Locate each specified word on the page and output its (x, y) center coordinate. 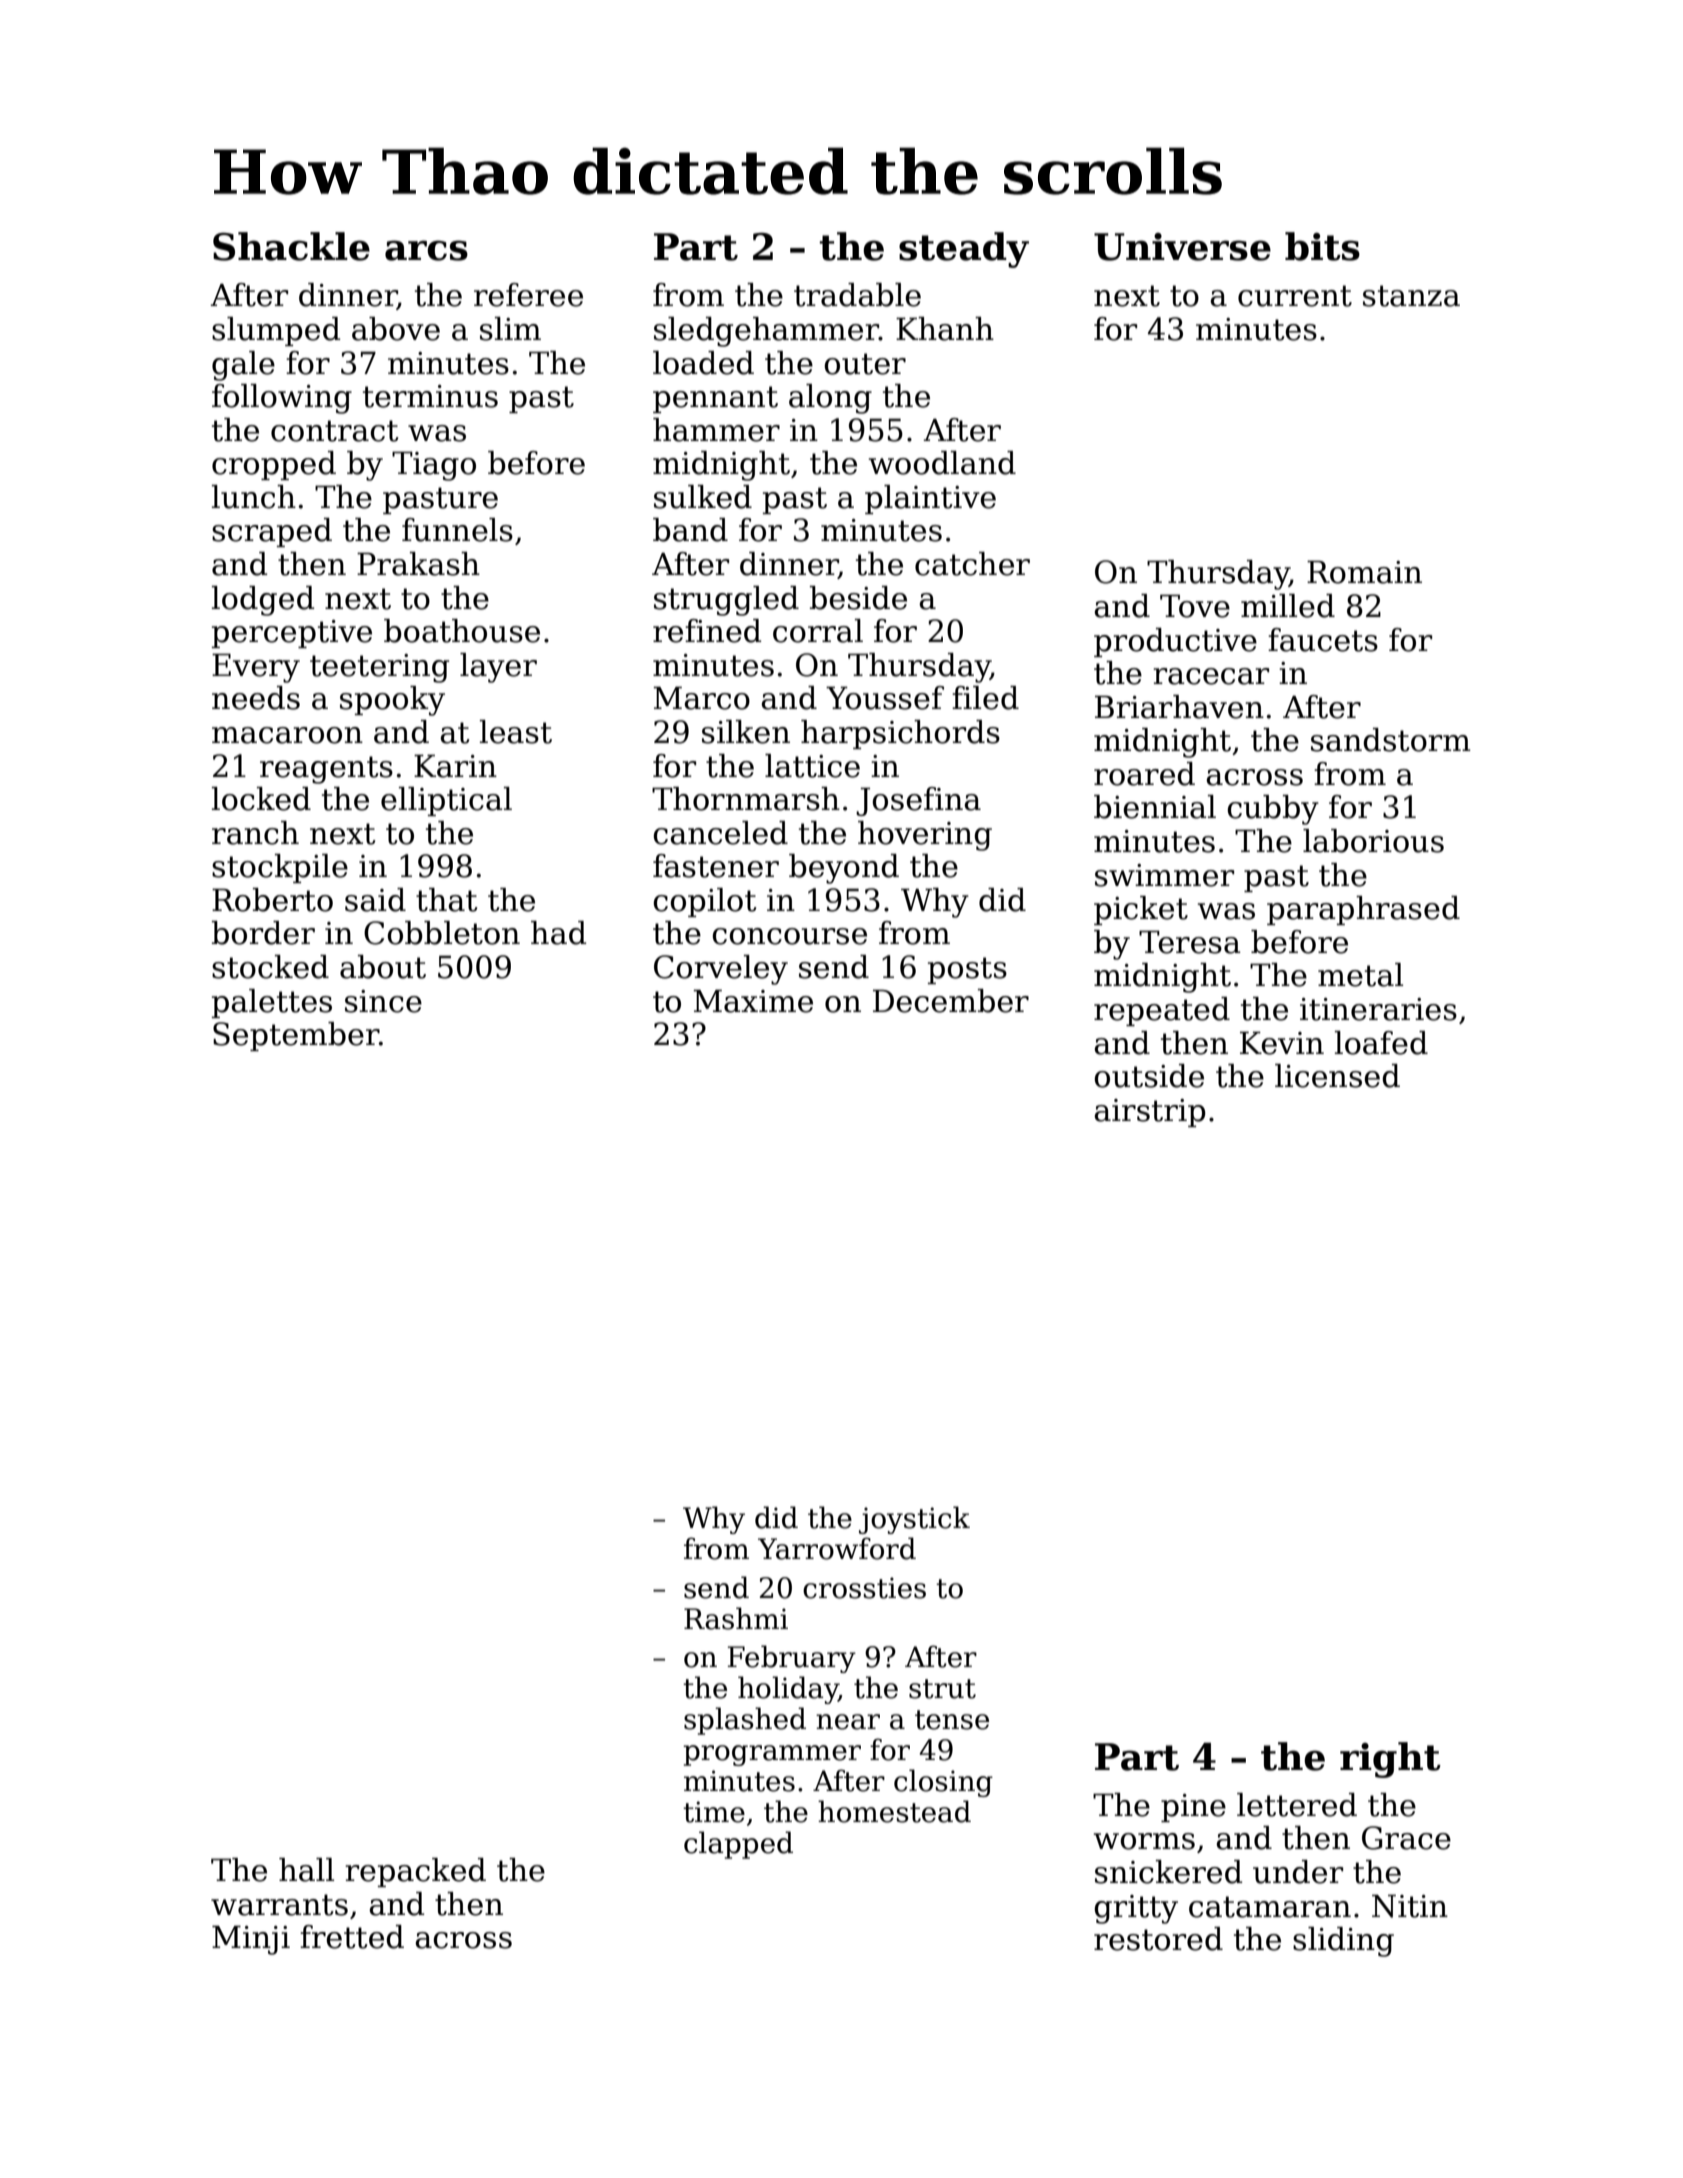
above (396, 329)
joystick (914, 1520)
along (830, 399)
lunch (254, 497)
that (446, 900)
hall (306, 1870)
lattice (812, 766)
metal (1360, 975)
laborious (1373, 841)
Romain (1364, 572)
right (1390, 1760)
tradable (857, 295)
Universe (1182, 247)
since (383, 1001)
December (951, 1001)
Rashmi (736, 1618)
